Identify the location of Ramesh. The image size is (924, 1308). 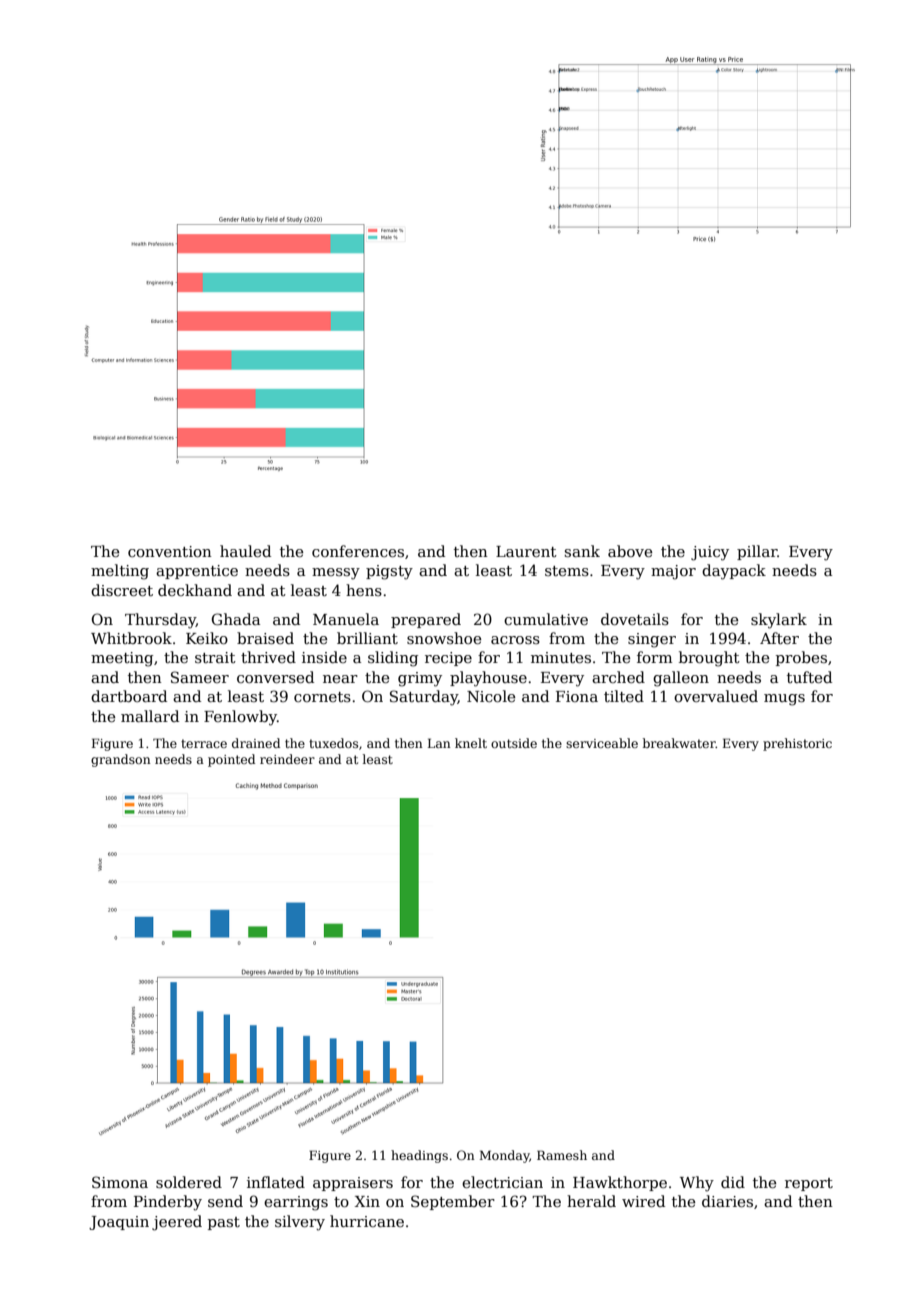
(562, 1155).
